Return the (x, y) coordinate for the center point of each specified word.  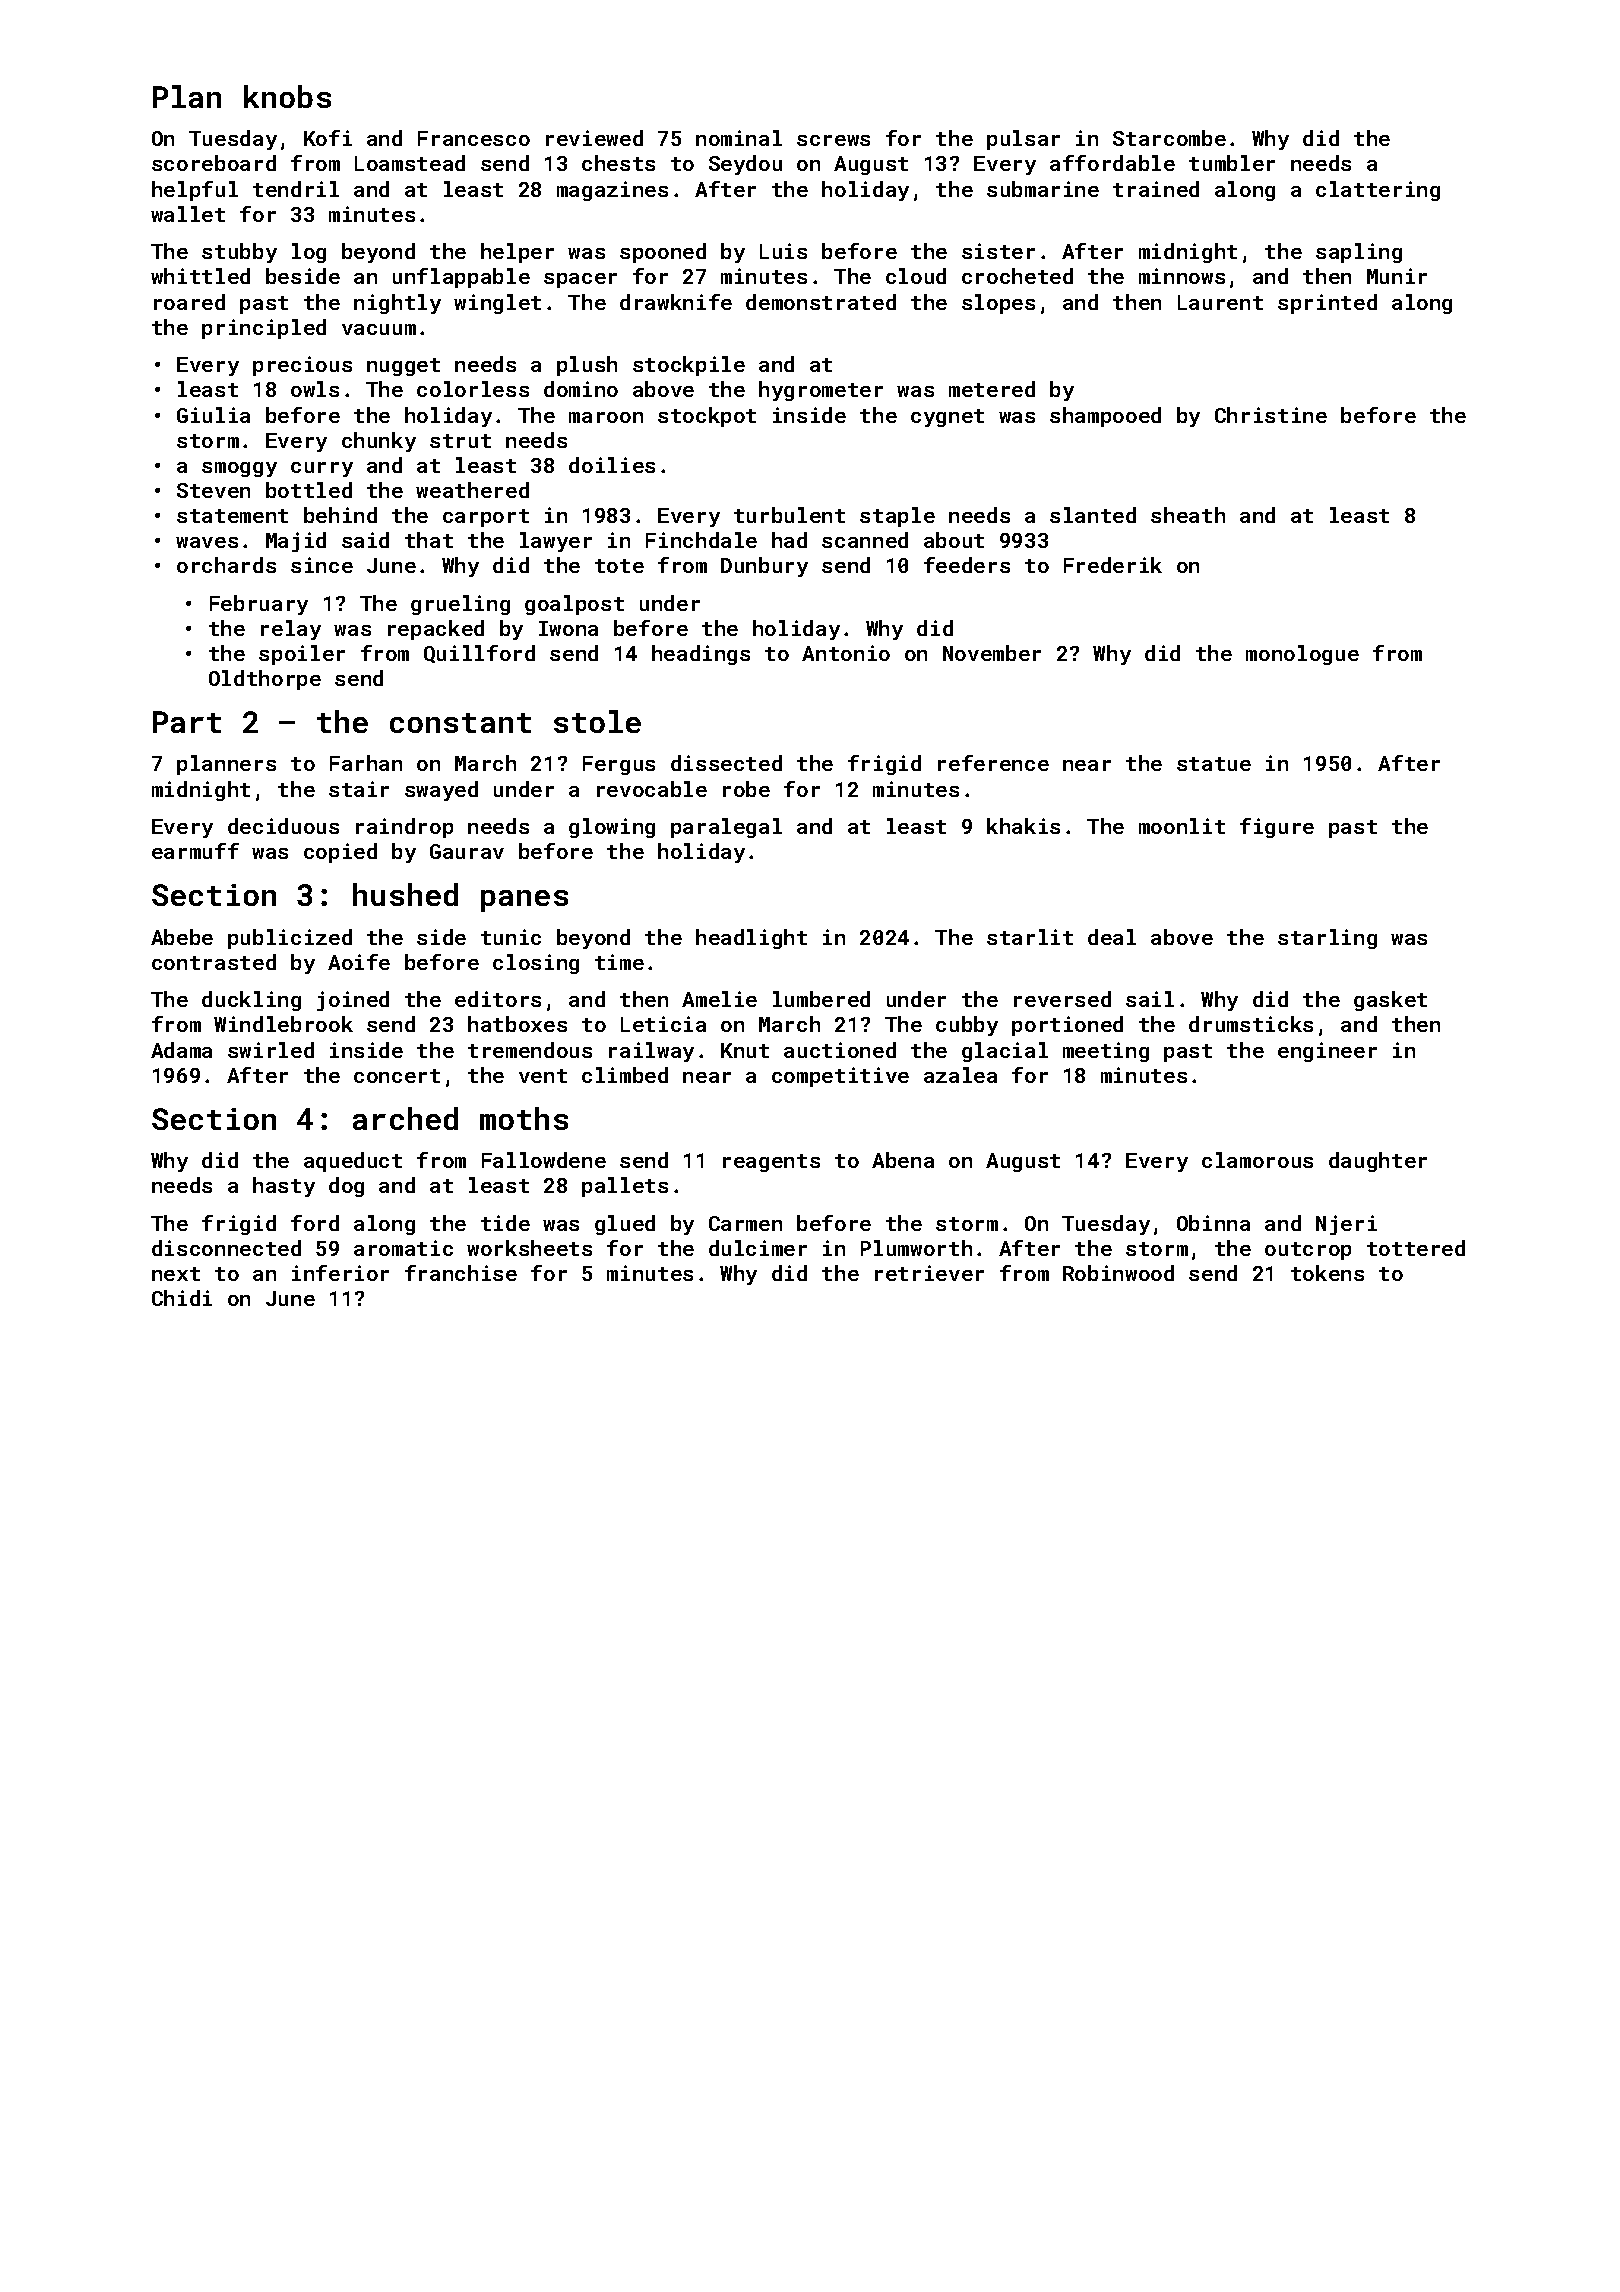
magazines (612, 191)
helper (517, 253)
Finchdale (701, 540)
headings (701, 655)
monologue (1302, 655)
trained (1156, 189)
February (259, 605)
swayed (441, 791)
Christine (1271, 415)
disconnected (226, 1248)
